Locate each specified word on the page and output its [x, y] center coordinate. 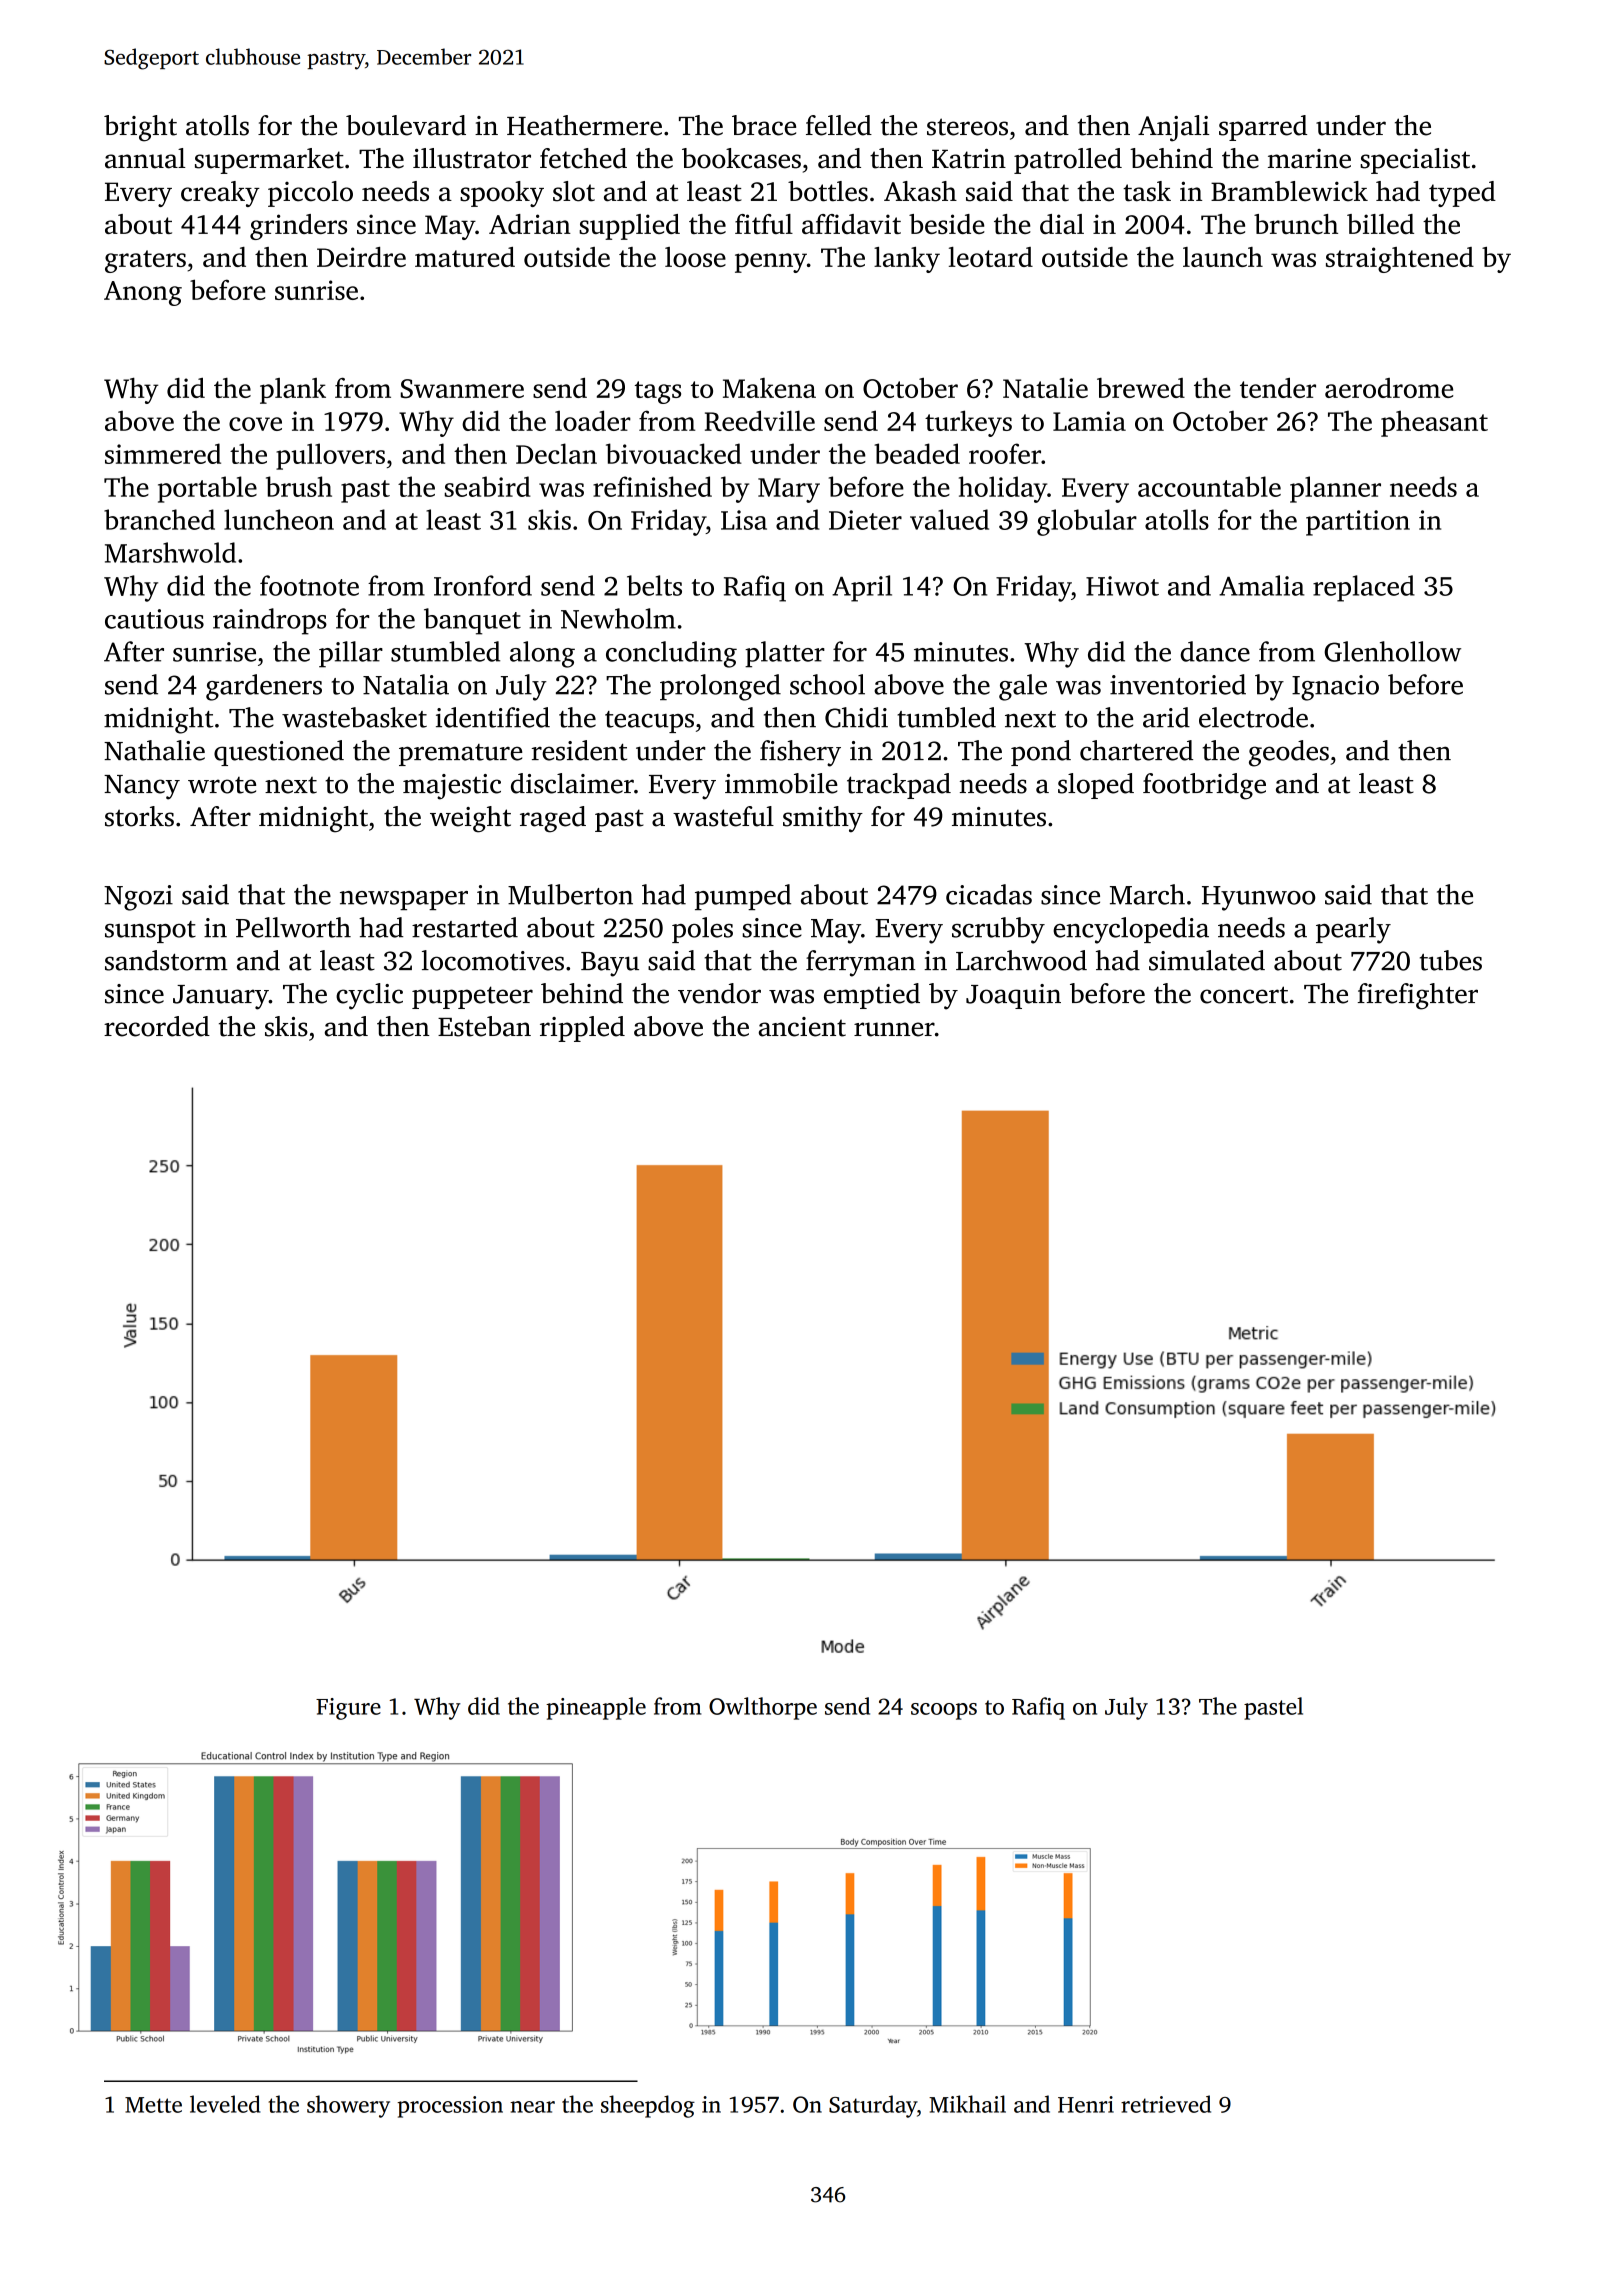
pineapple [596, 1708]
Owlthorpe [763, 1708]
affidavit [851, 224]
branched [159, 519]
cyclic [369, 996]
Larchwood [1021, 960]
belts [654, 585]
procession [450, 2107]
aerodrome [1389, 388]
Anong [143, 293]
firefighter [1418, 996]
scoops [944, 1711]
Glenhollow [1392, 651]
